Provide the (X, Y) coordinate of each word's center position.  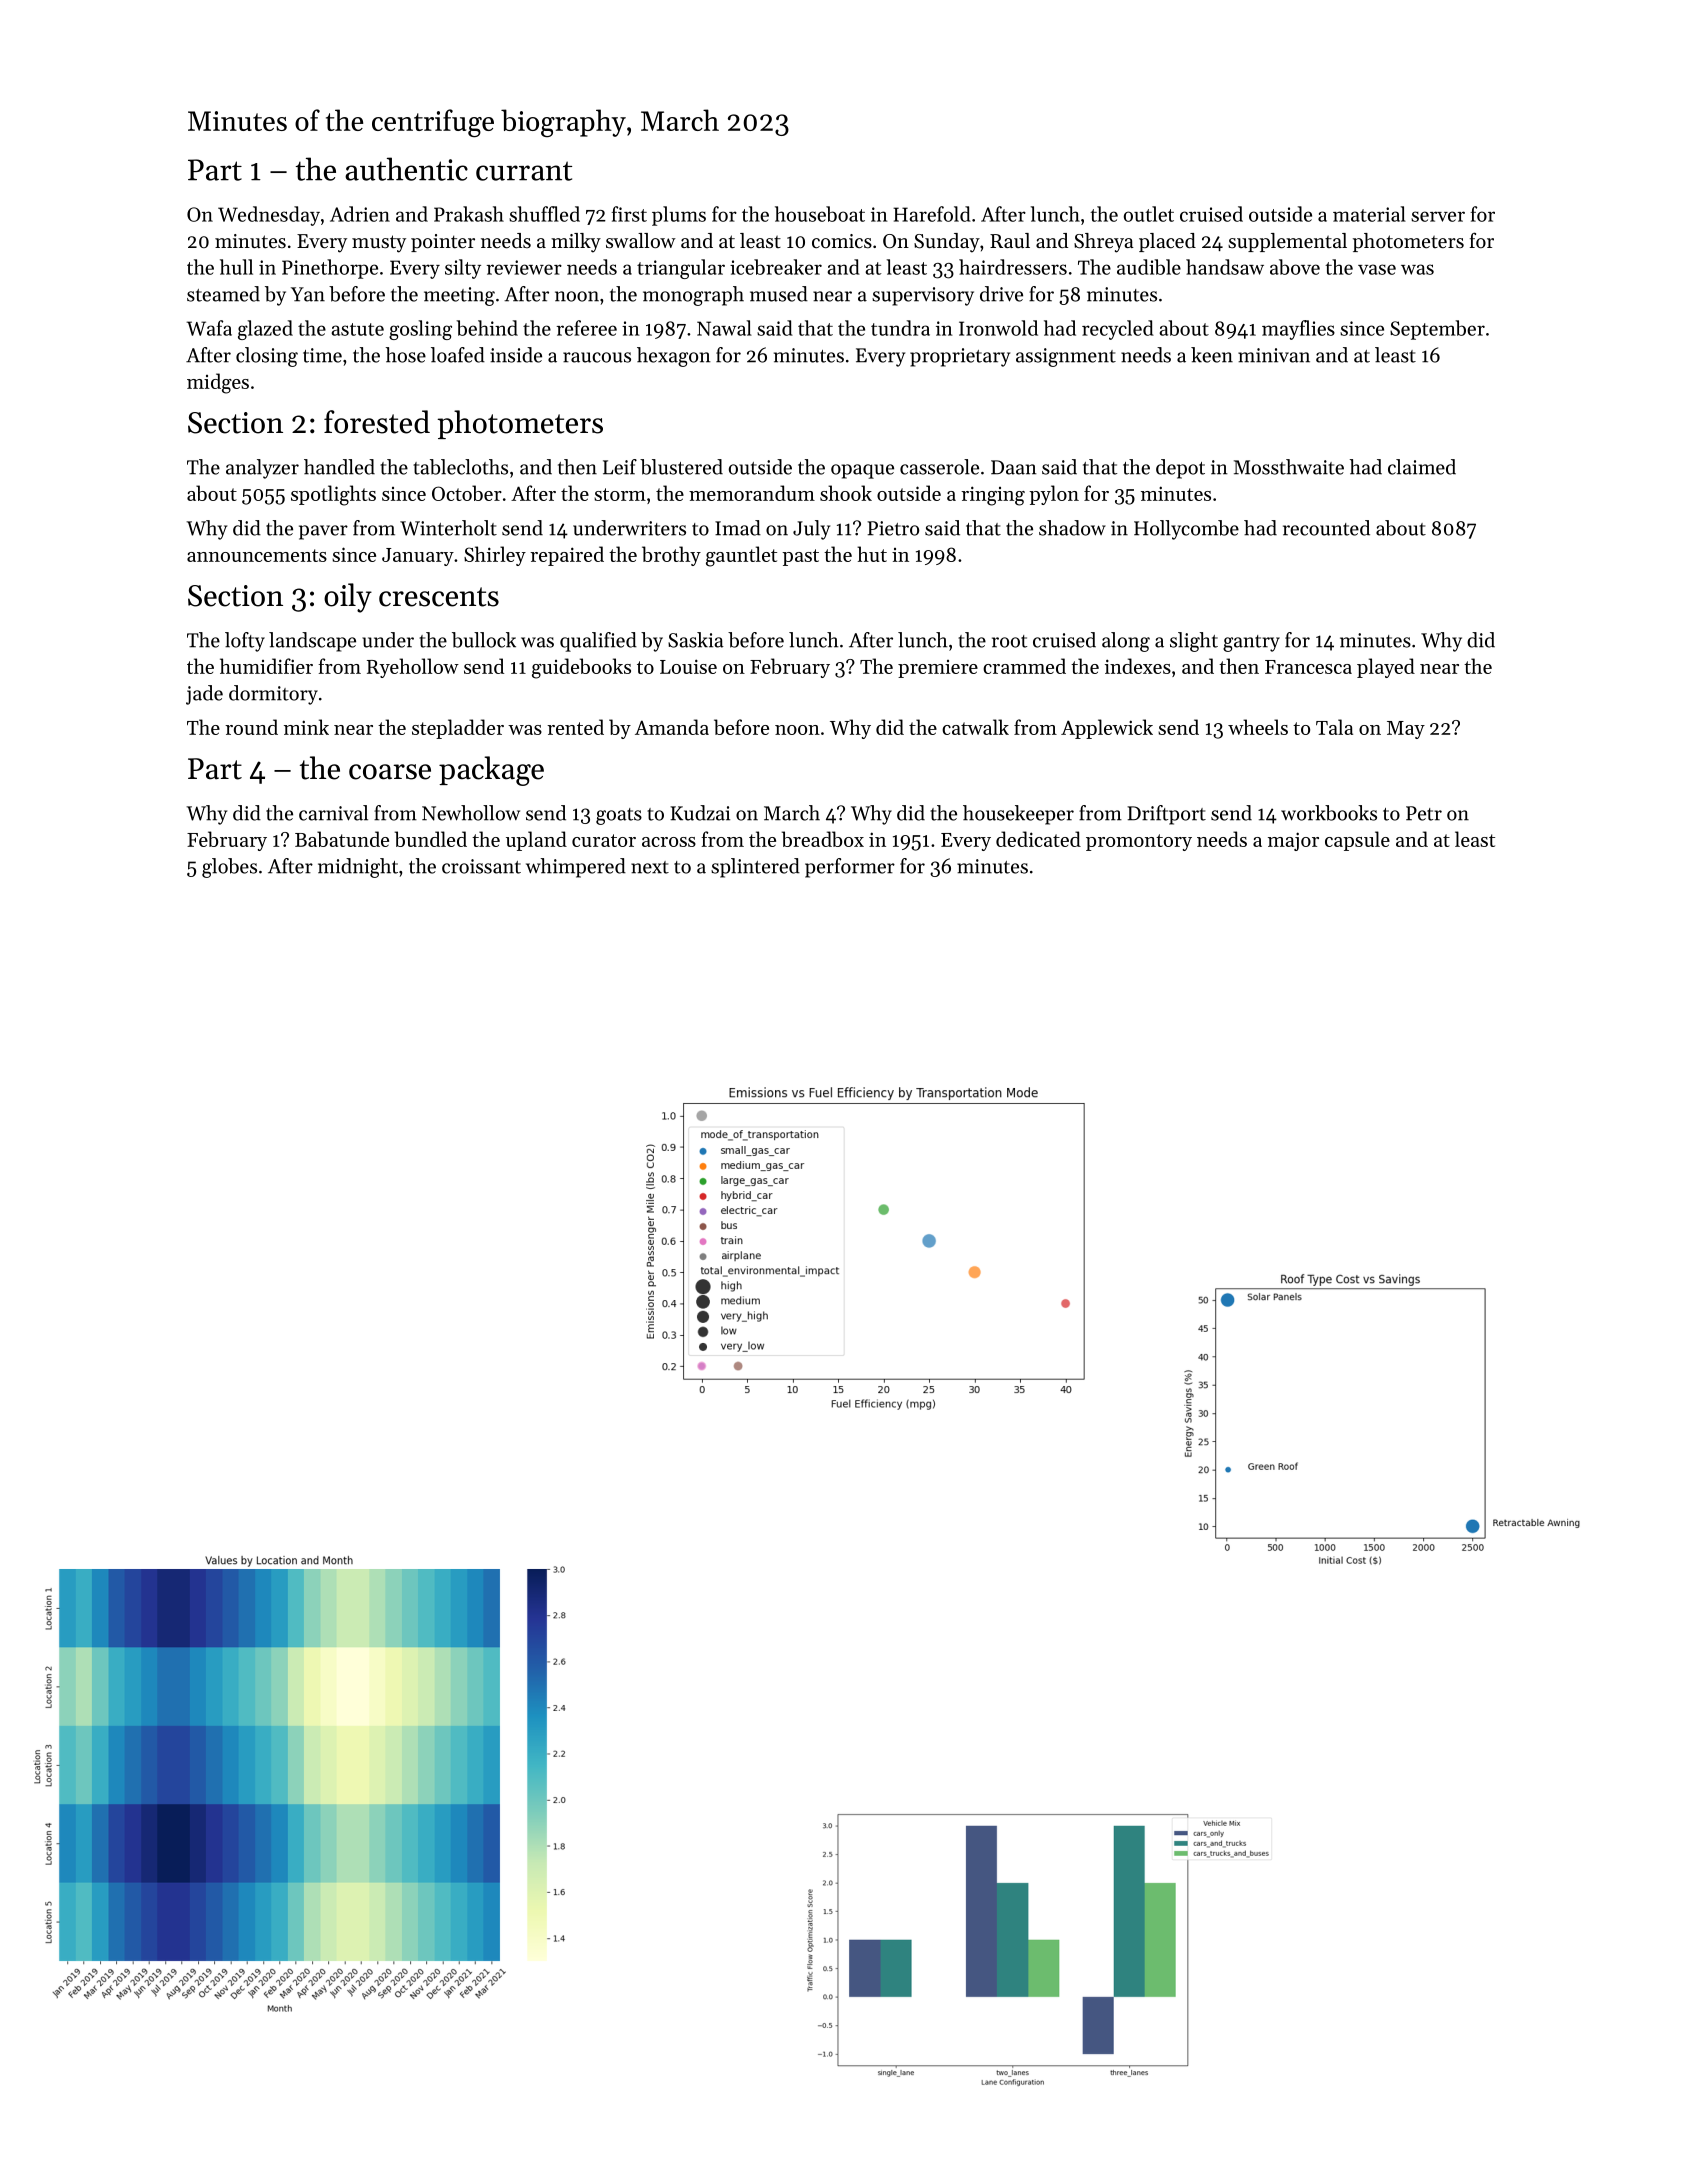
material (1369, 214)
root (1009, 641)
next (650, 867)
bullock (484, 640)
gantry (1251, 643)
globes (229, 868)
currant (524, 171)
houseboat (820, 214)
